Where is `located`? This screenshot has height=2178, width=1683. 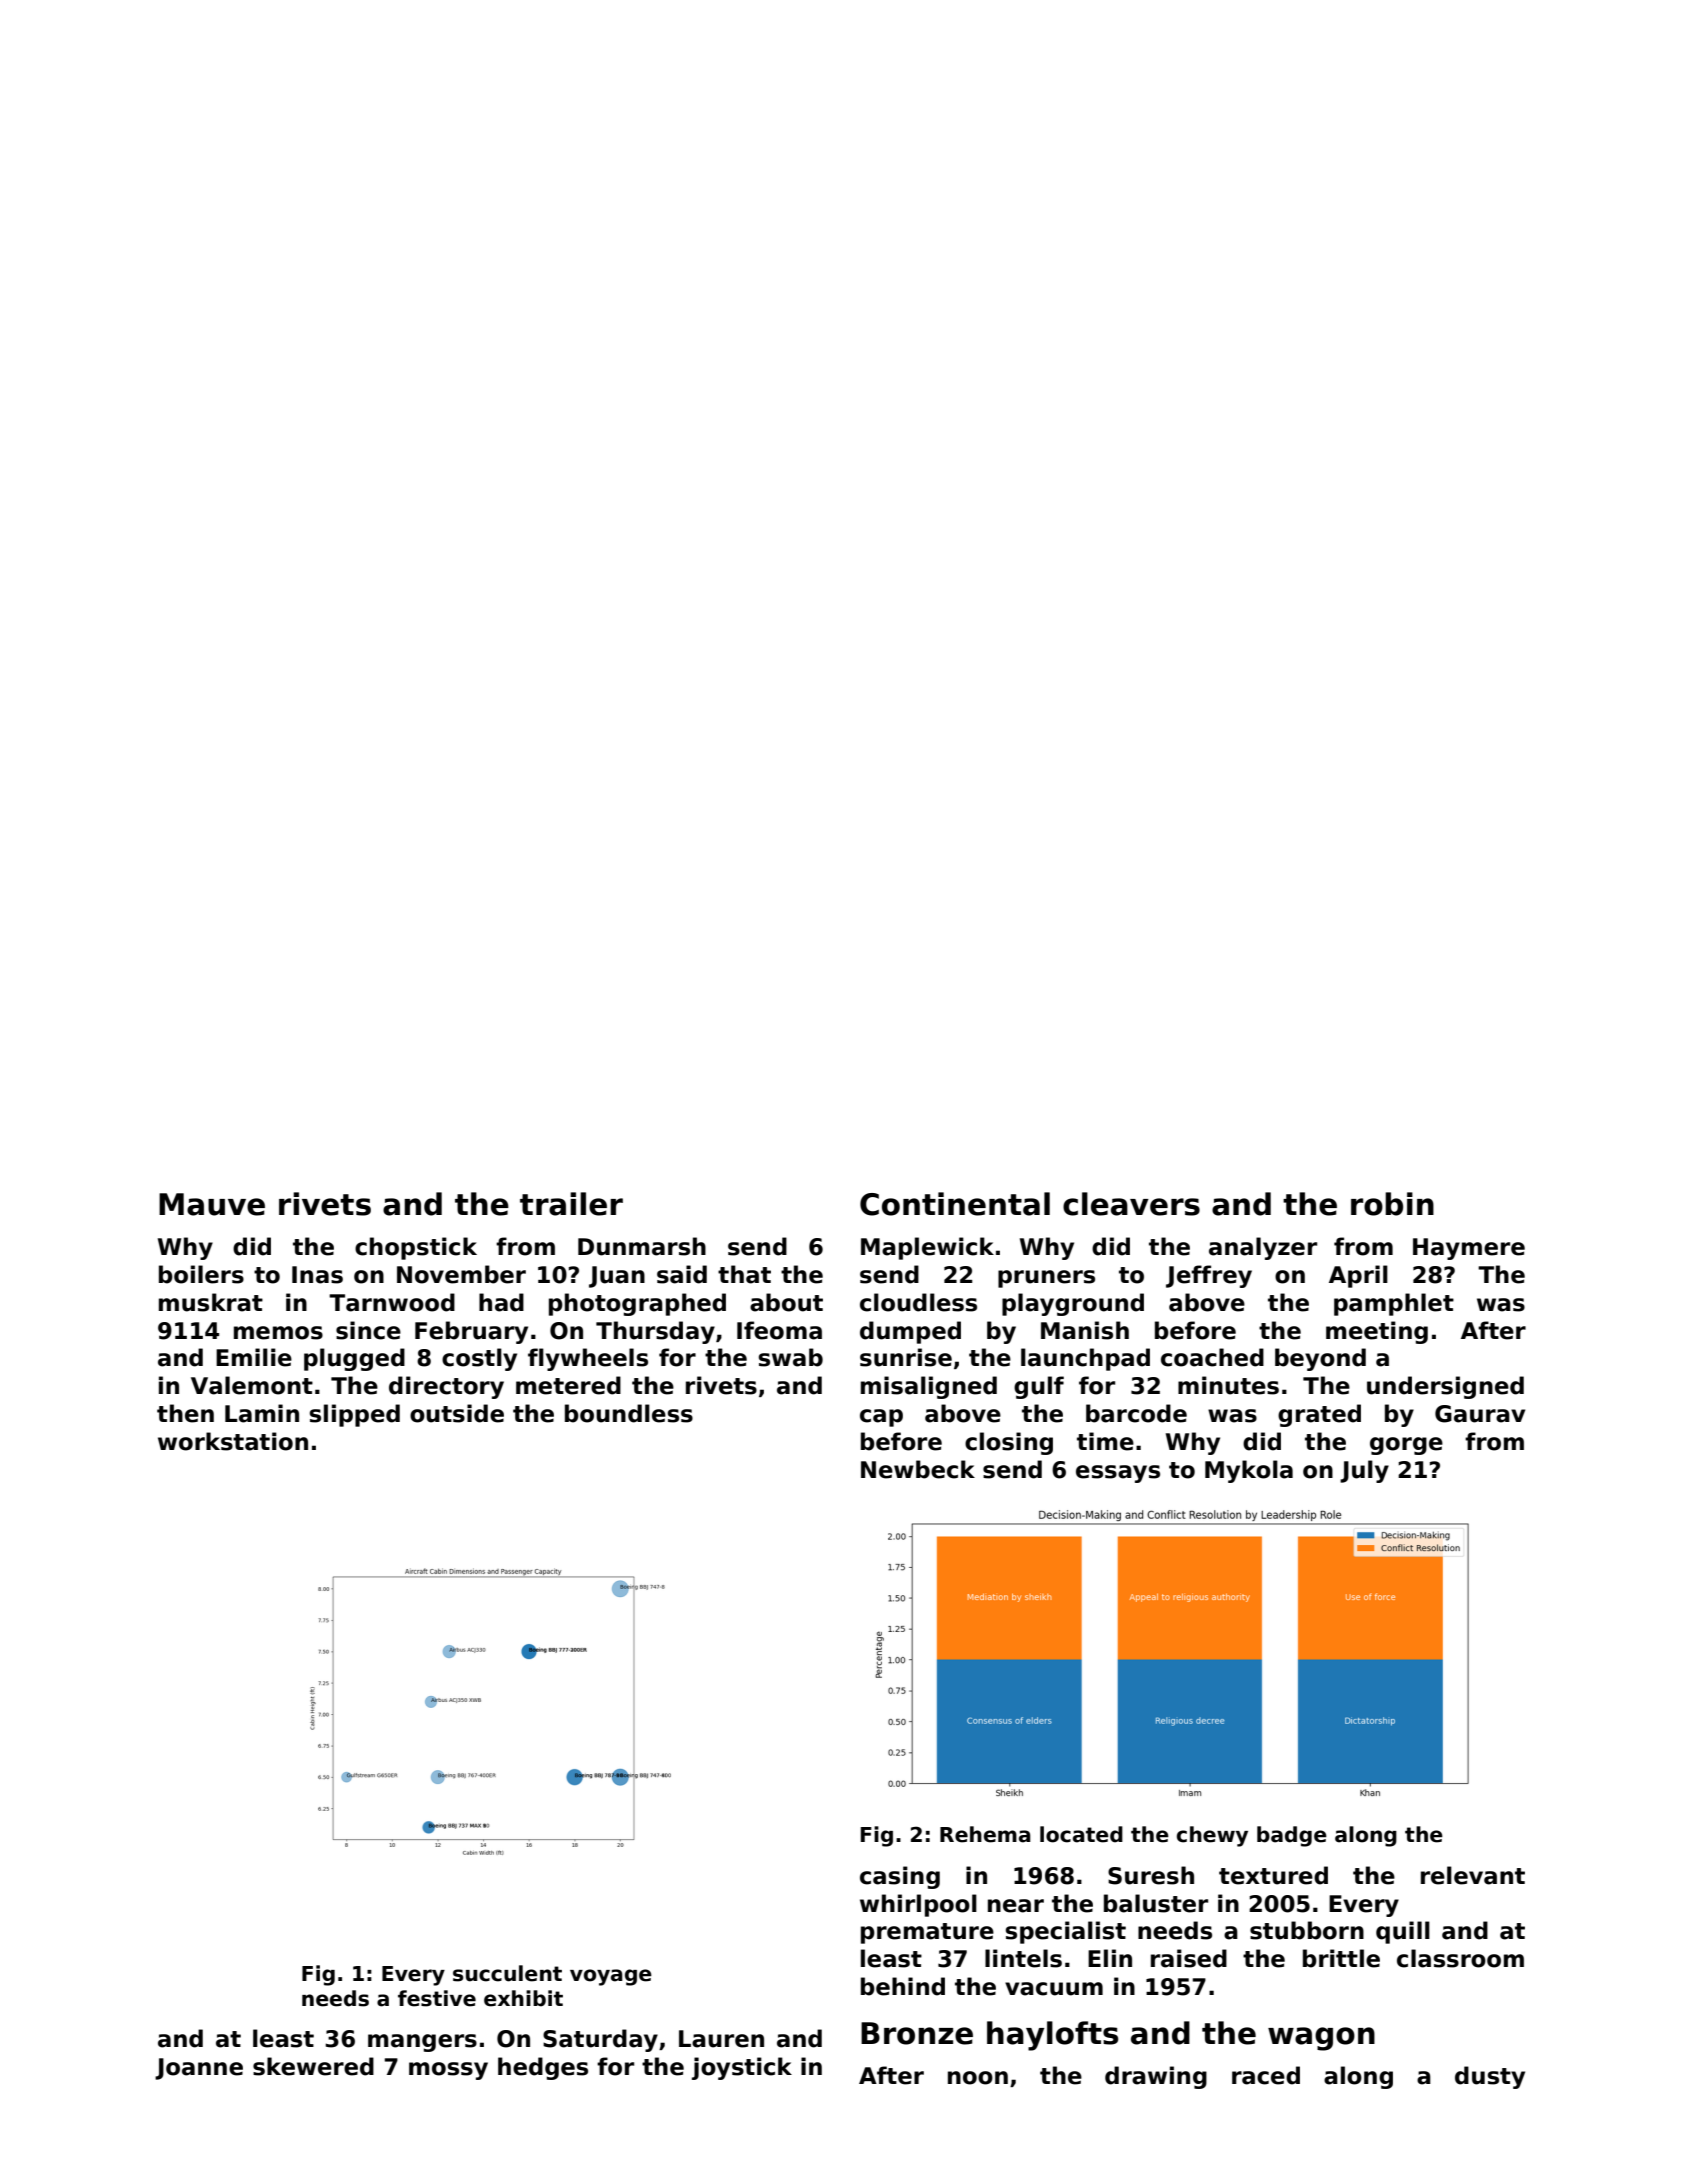
located is located at coordinates (1081, 1834).
